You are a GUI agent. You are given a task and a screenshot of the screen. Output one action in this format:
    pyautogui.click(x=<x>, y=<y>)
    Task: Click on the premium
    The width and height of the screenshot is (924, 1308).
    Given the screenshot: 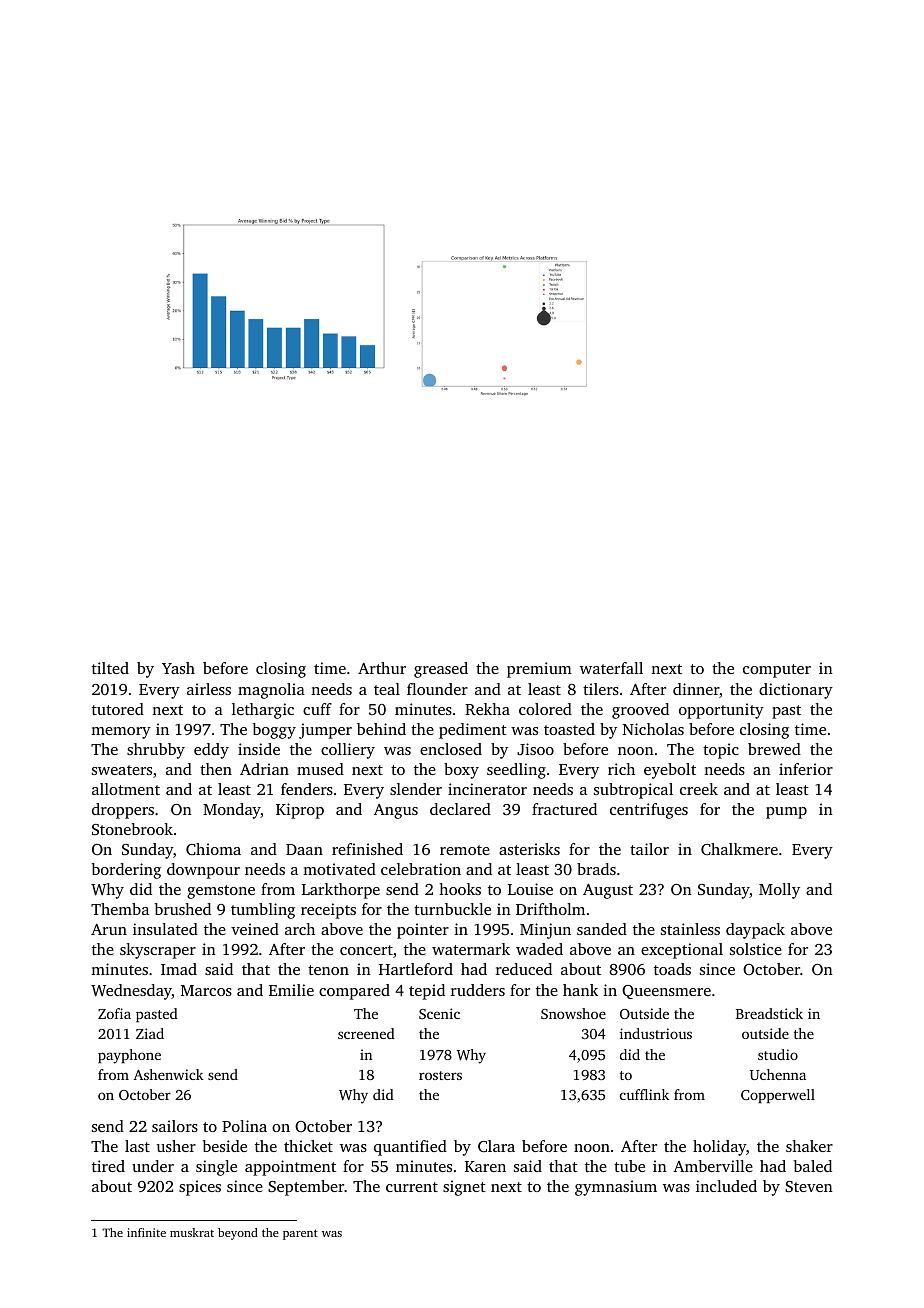 What is the action you would take?
    pyautogui.click(x=539, y=670)
